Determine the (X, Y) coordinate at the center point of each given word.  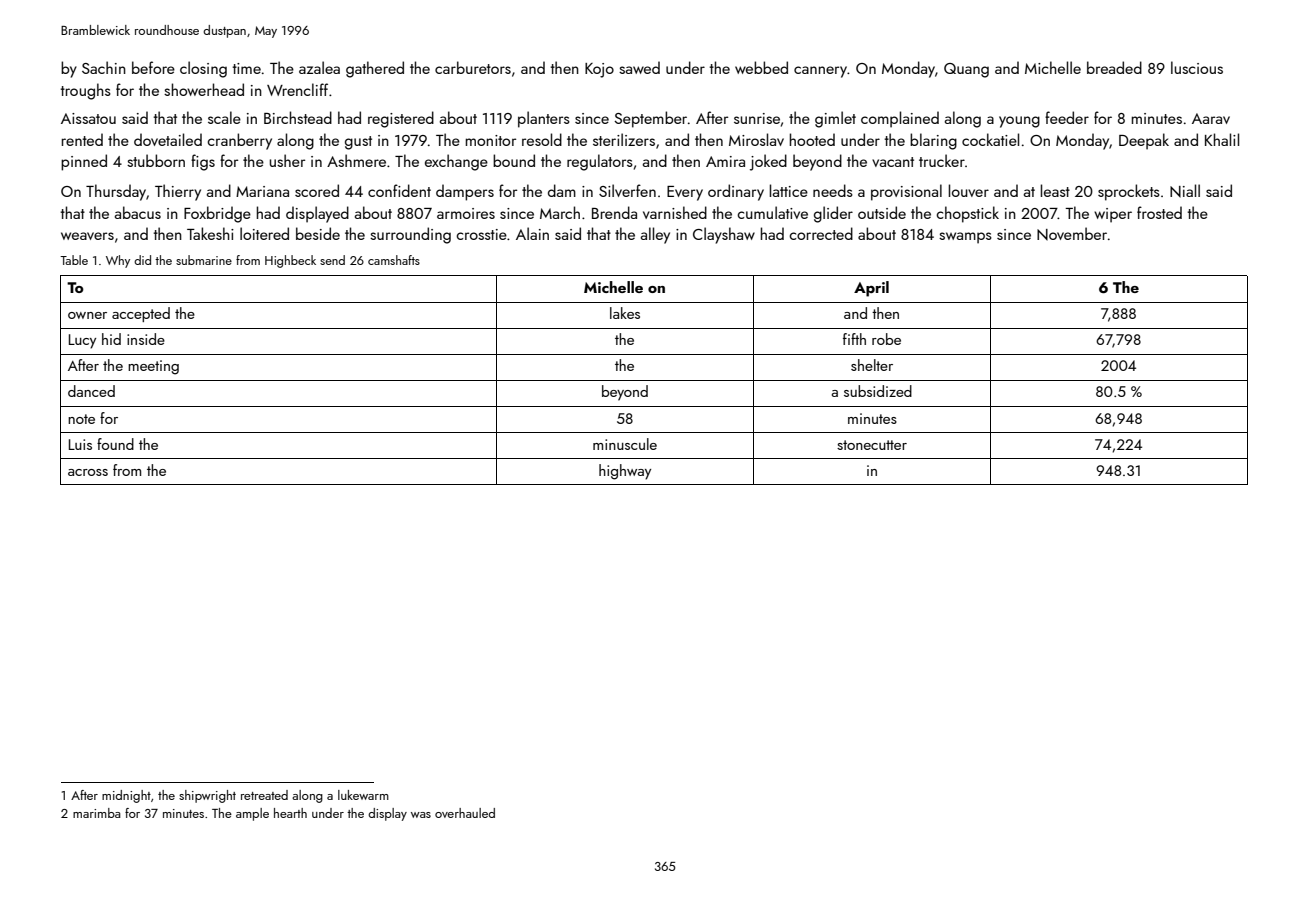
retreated (264, 795)
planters (544, 119)
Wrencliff (297, 89)
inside (146, 339)
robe (886, 339)
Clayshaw (724, 235)
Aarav (1211, 118)
